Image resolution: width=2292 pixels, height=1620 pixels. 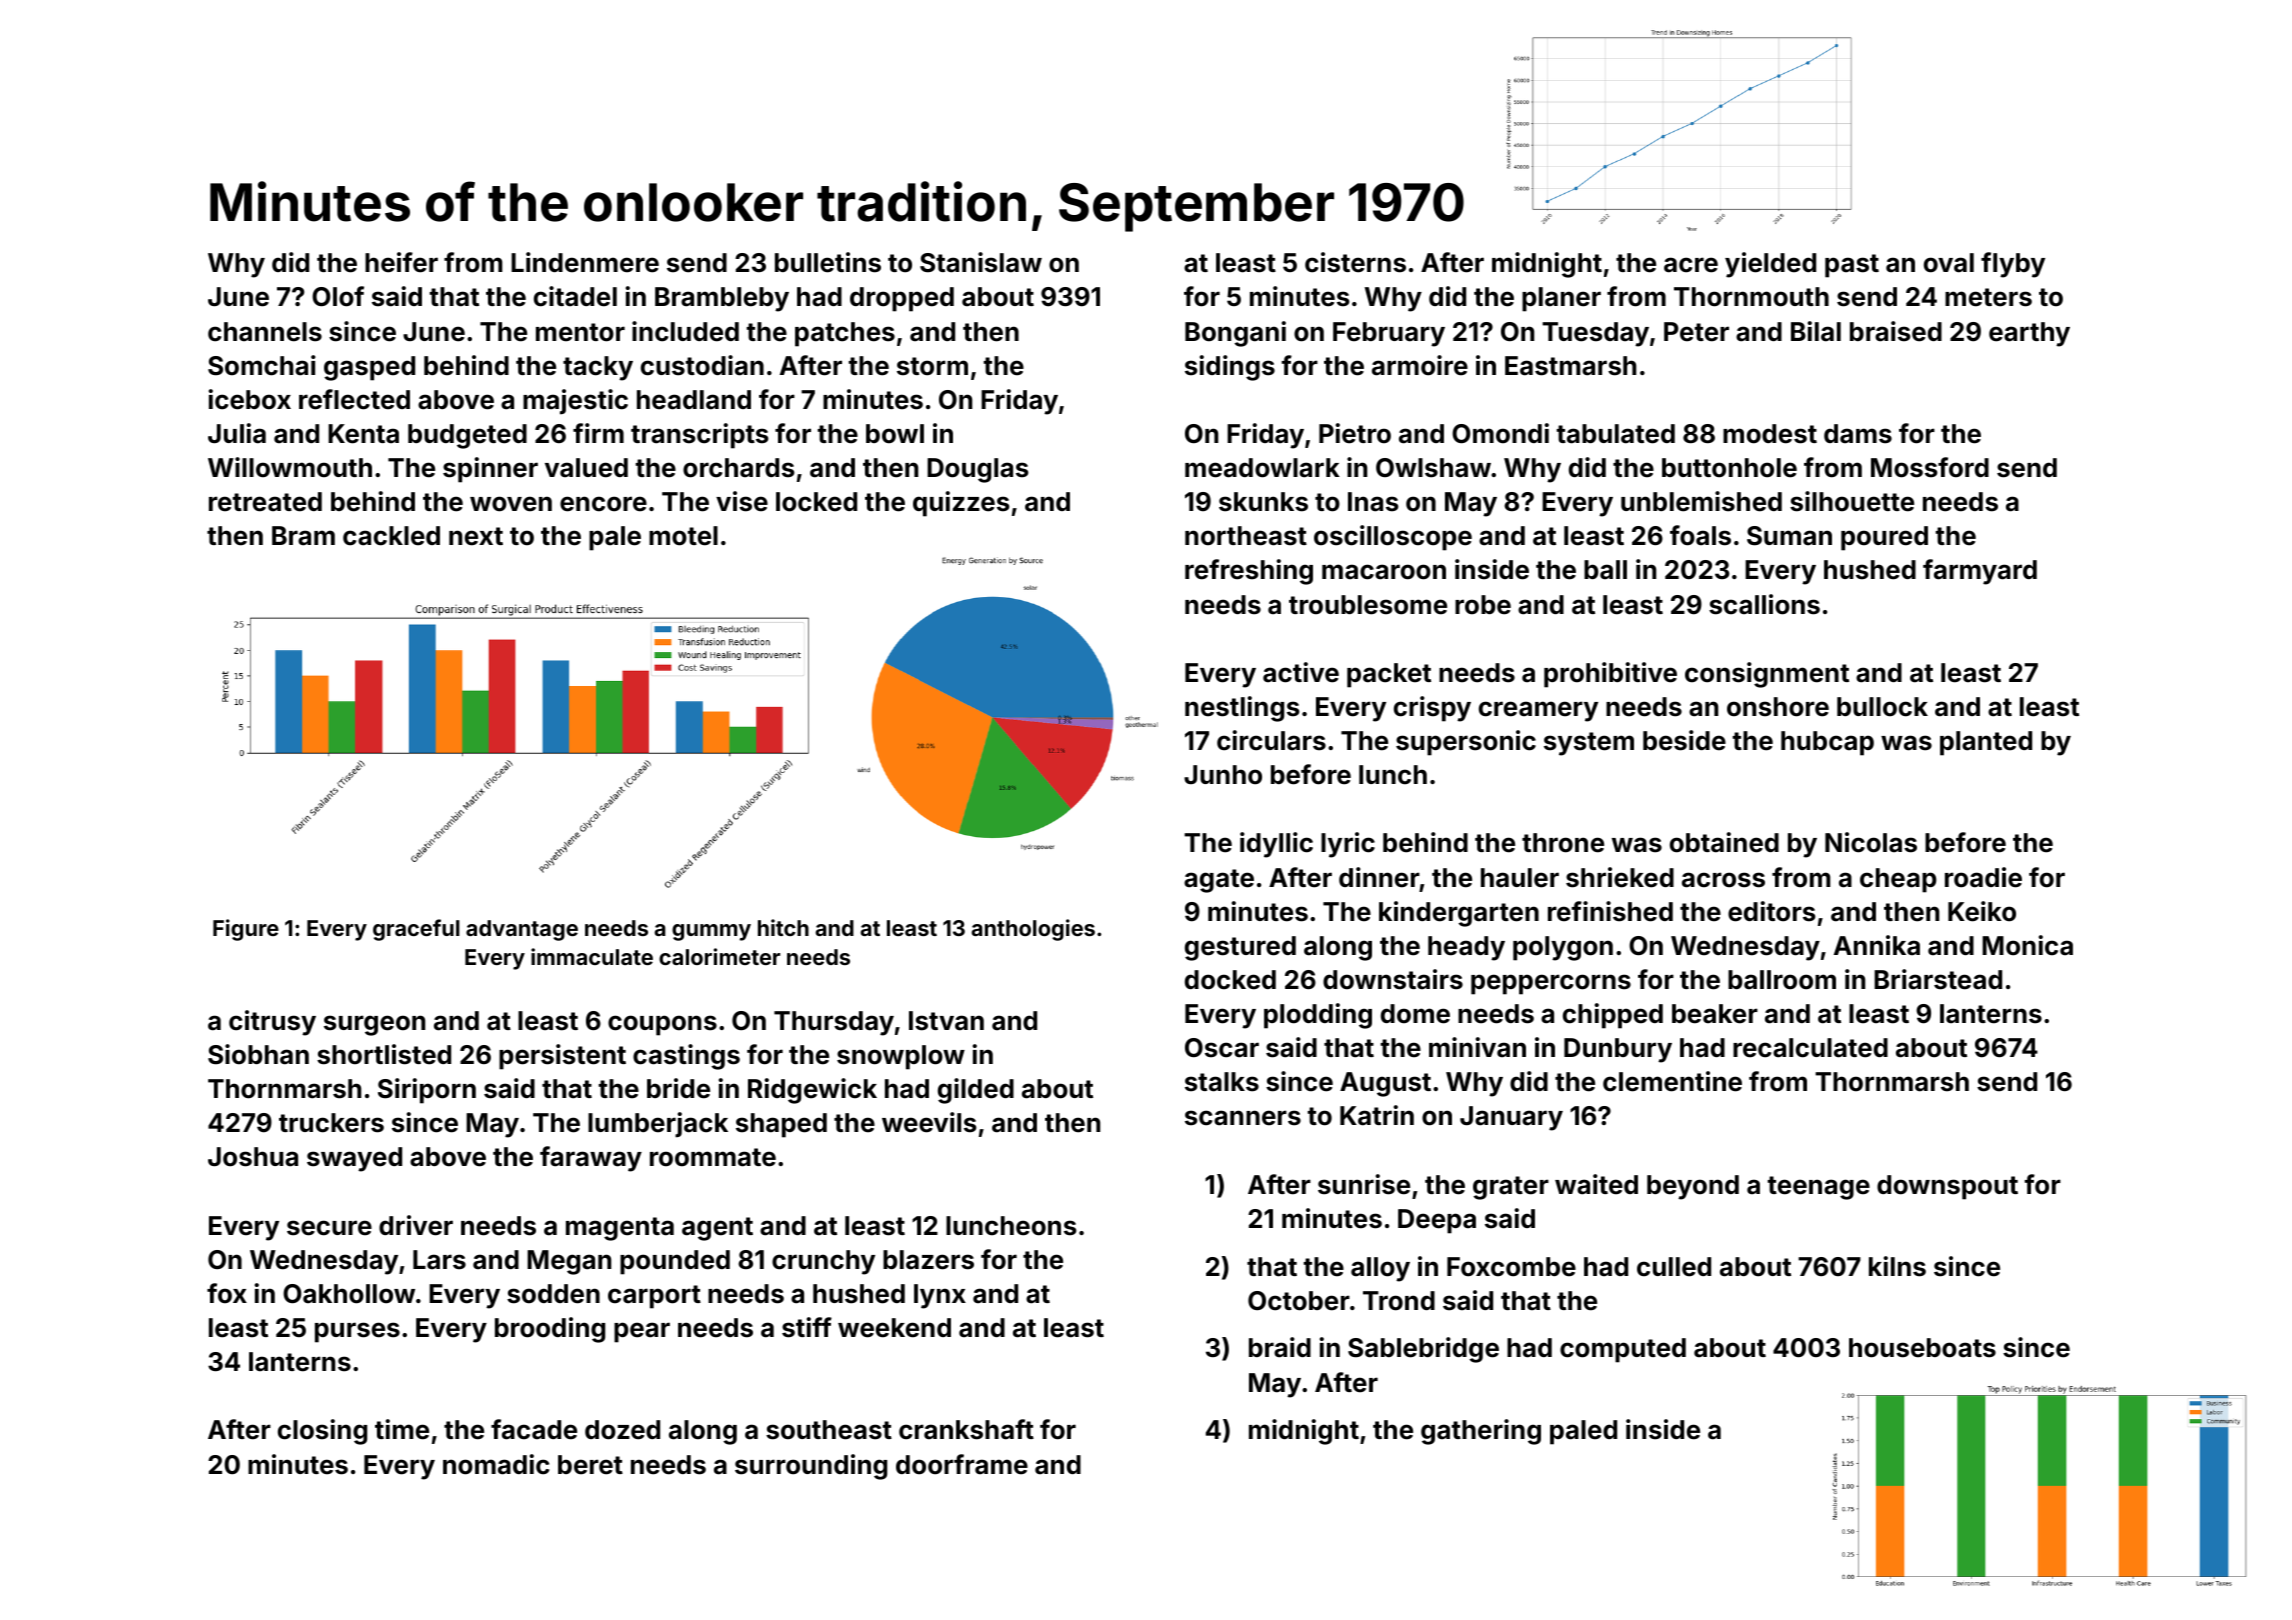 I want to click on calorimeter, so click(x=719, y=956).
